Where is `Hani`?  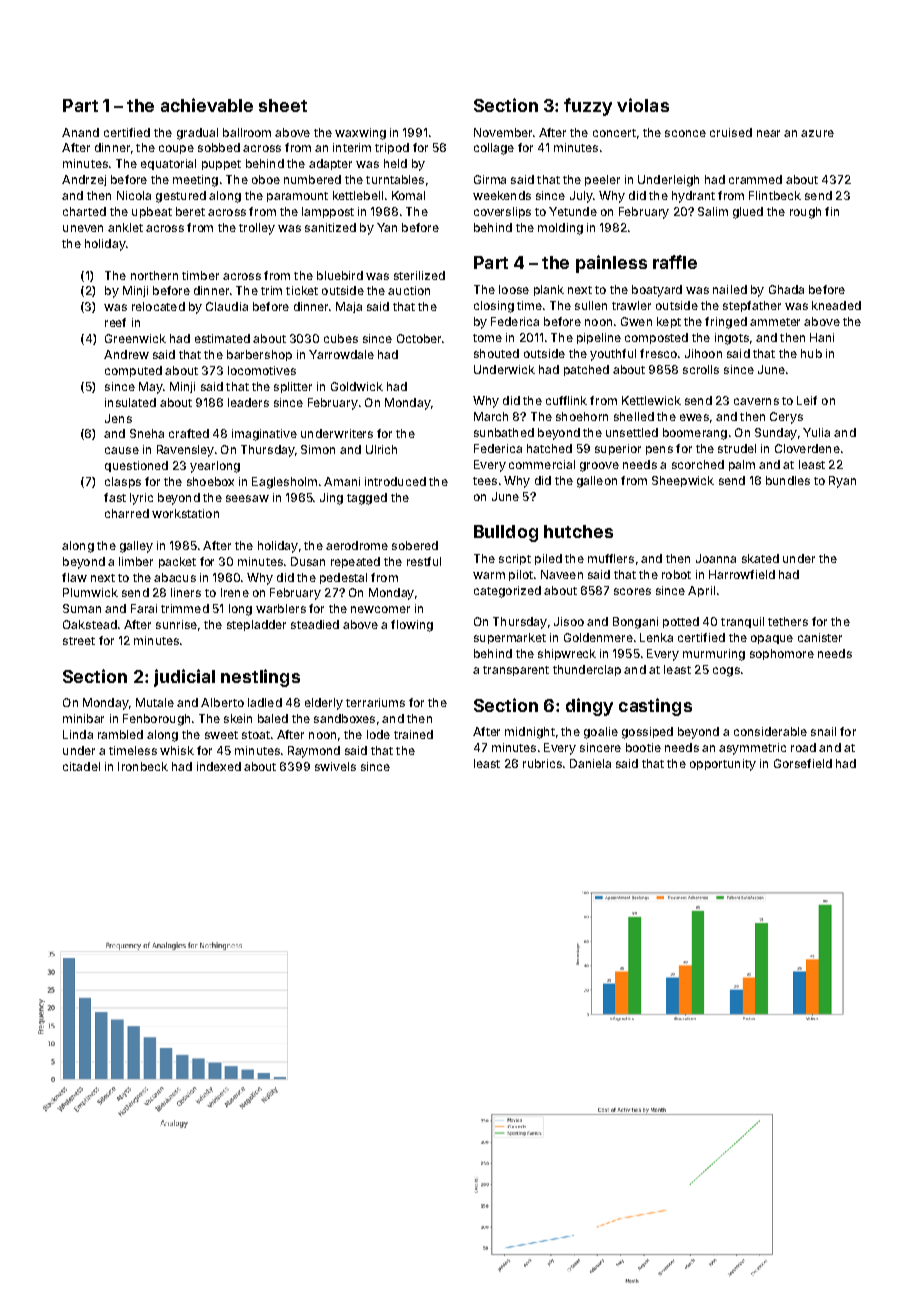
Hani is located at coordinates (822, 337).
